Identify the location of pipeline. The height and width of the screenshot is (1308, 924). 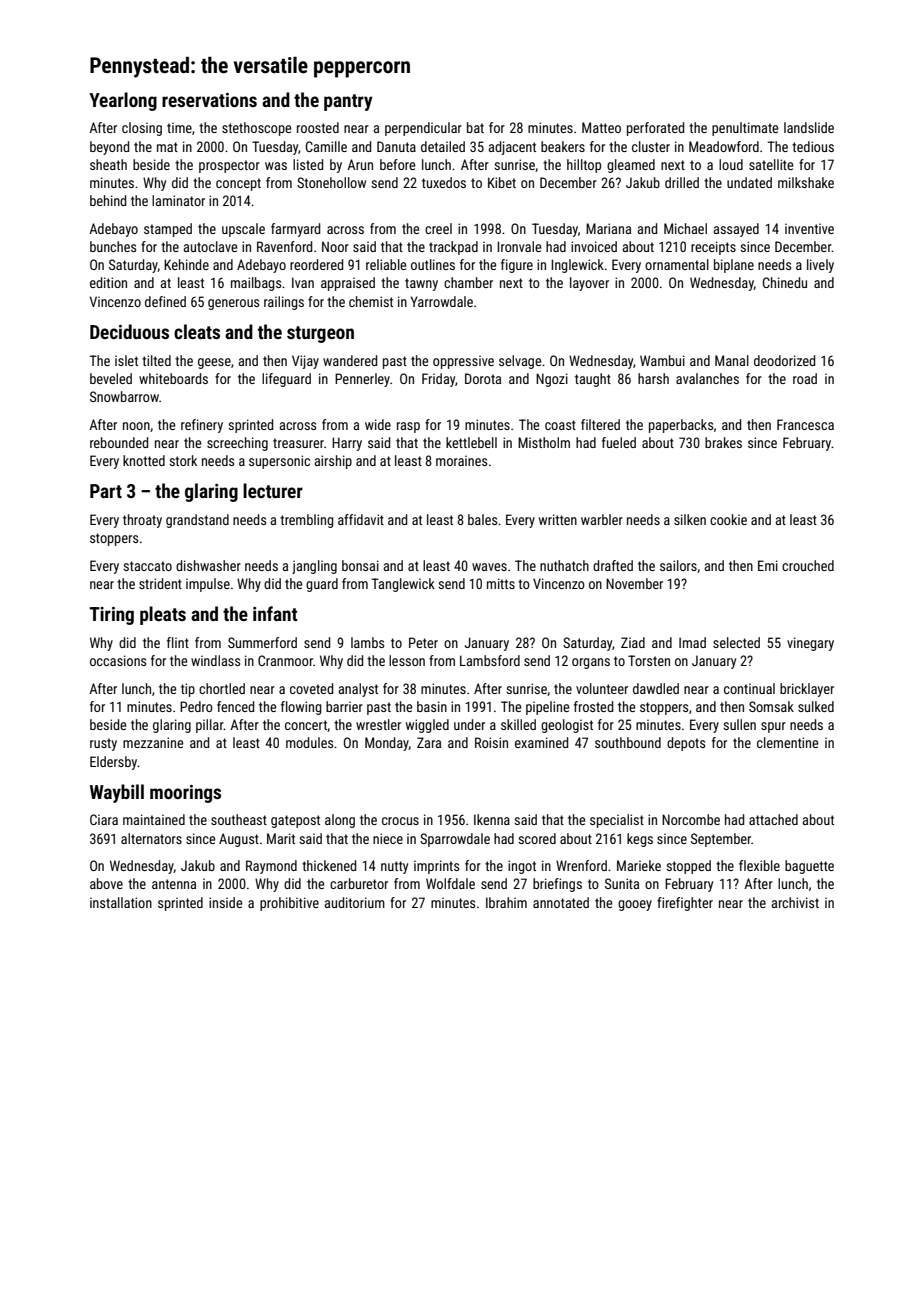
(547, 708).
